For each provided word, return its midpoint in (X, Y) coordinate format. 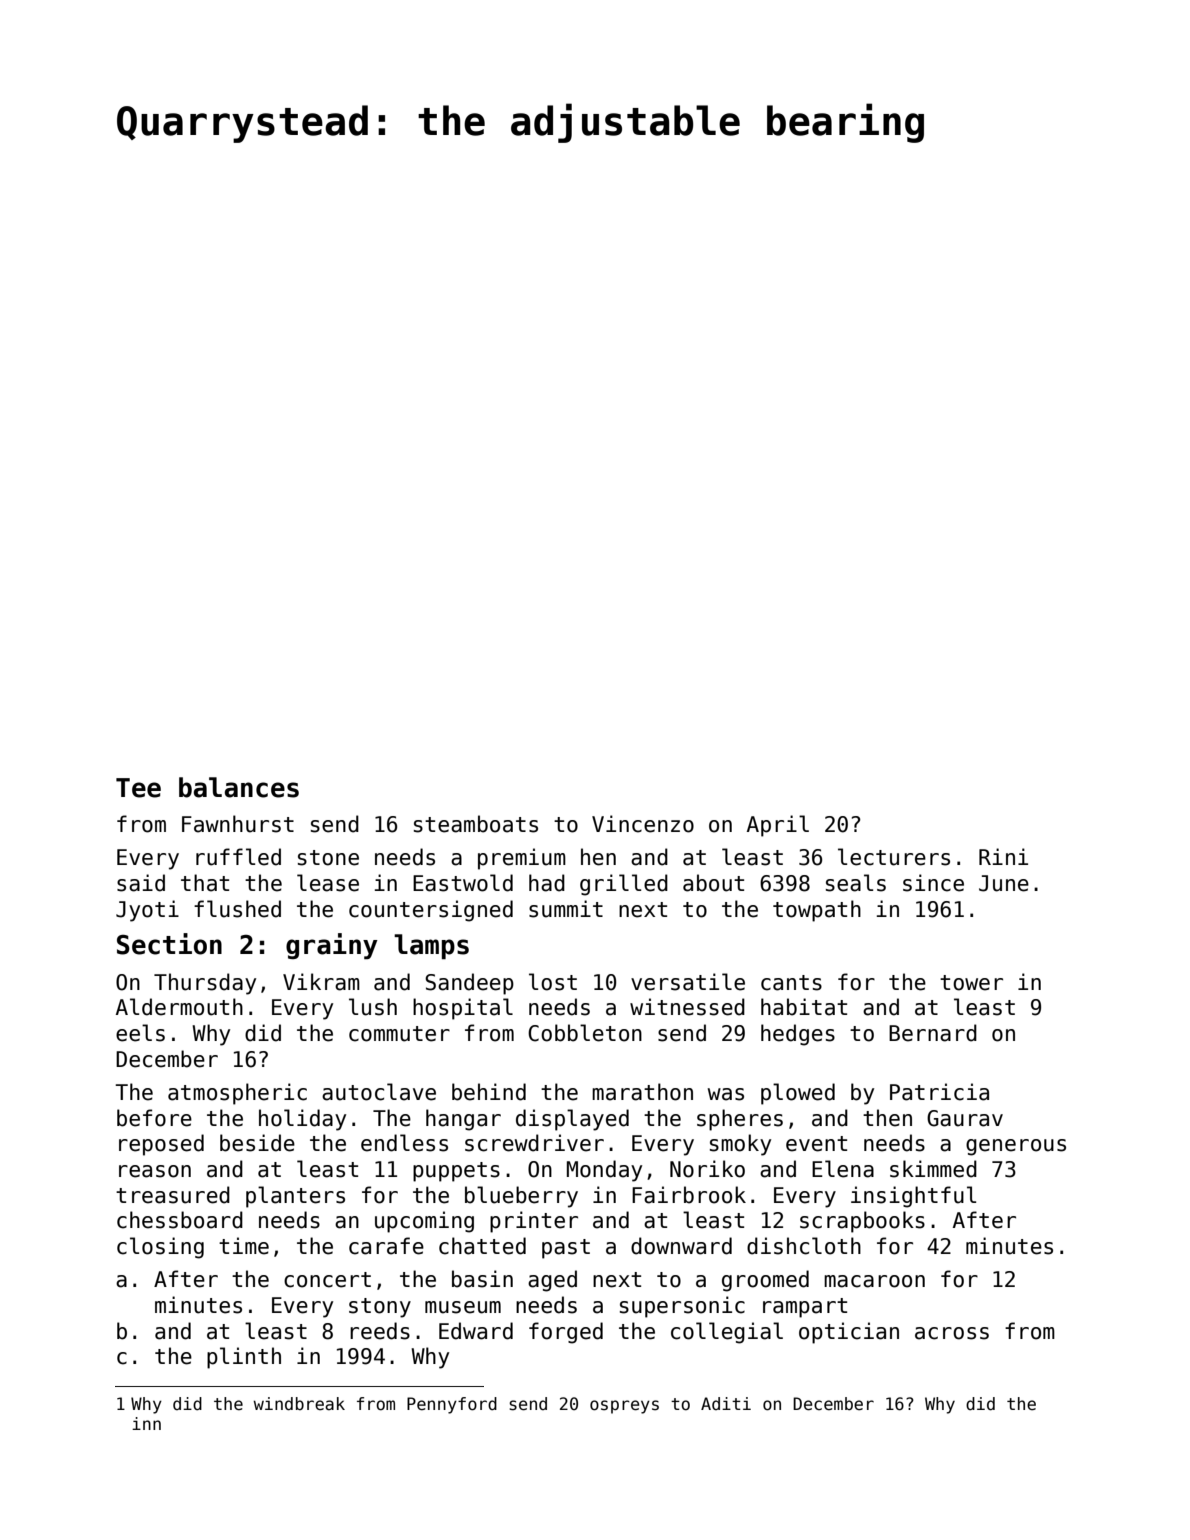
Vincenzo (643, 824)
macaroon (874, 1281)
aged (552, 1281)
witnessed (687, 1007)
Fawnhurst (238, 824)
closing (160, 1248)
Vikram (321, 982)
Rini (1003, 856)
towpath (817, 911)
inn (146, 1423)
